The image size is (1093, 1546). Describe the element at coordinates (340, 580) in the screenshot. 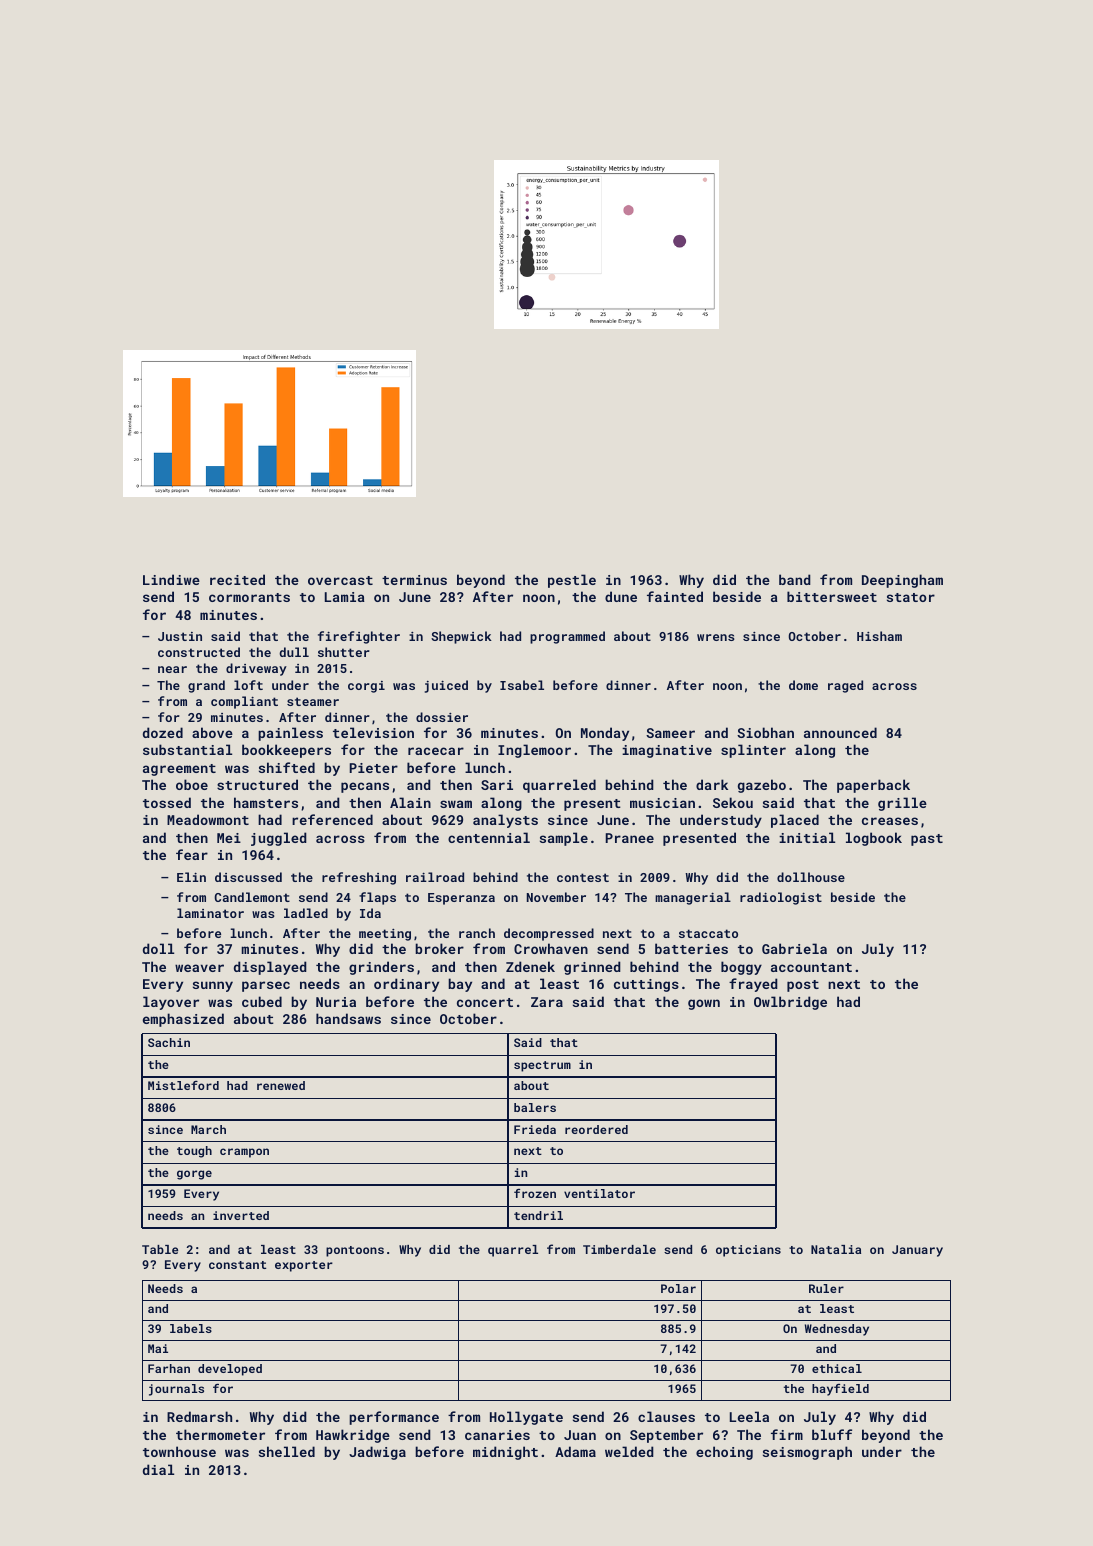

I see `overcast` at that location.
